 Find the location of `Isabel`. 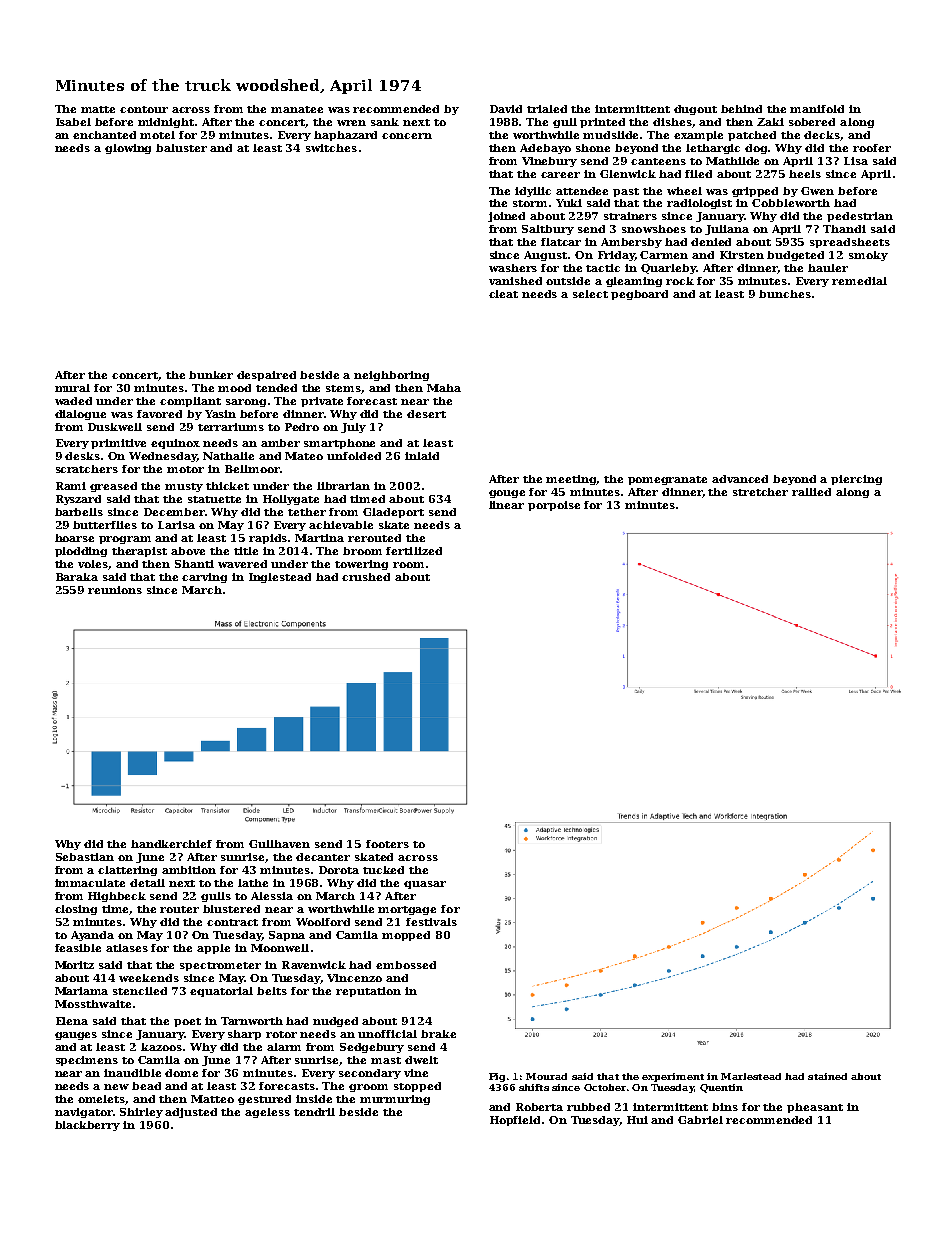

Isabel is located at coordinates (73, 122).
